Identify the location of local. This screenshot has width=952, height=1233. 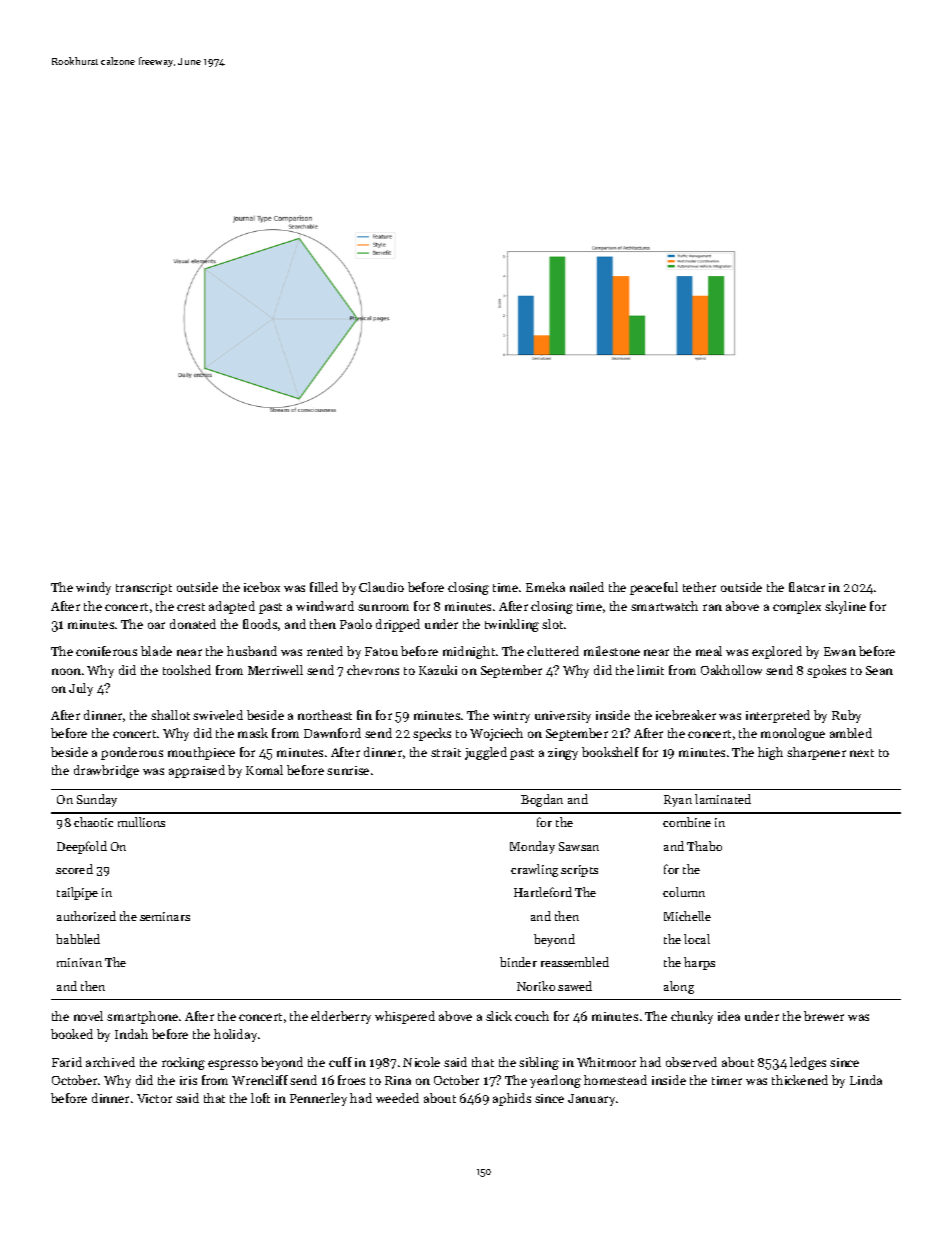
(697, 939).
